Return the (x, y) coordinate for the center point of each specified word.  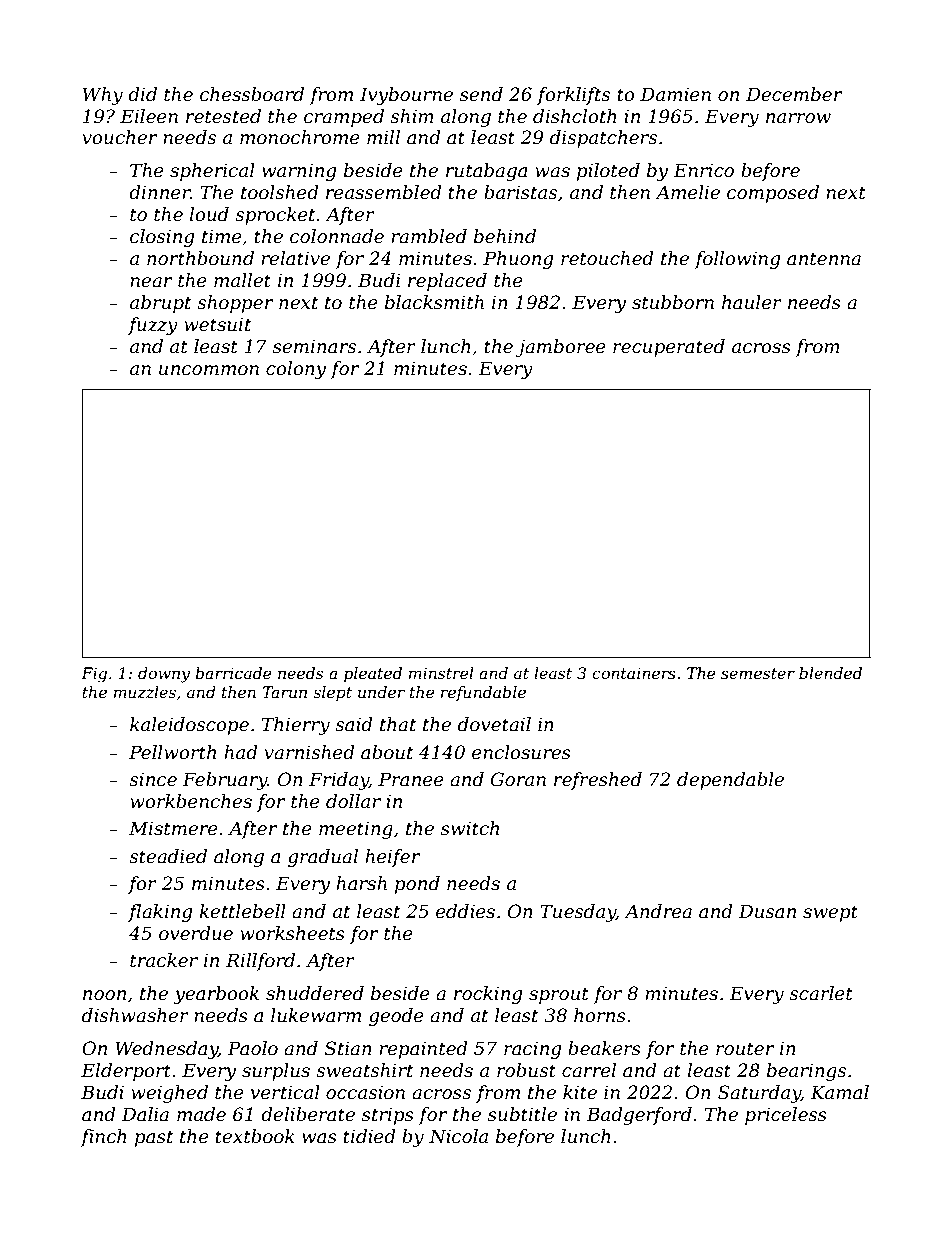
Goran (518, 779)
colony (296, 370)
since (153, 779)
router (745, 1049)
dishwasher (135, 1015)
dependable (730, 781)
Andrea (658, 911)
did (142, 94)
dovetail (494, 724)
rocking (488, 995)
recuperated (669, 348)
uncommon (209, 370)
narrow (798, 118)
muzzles (145, 692)
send (481, 94)
